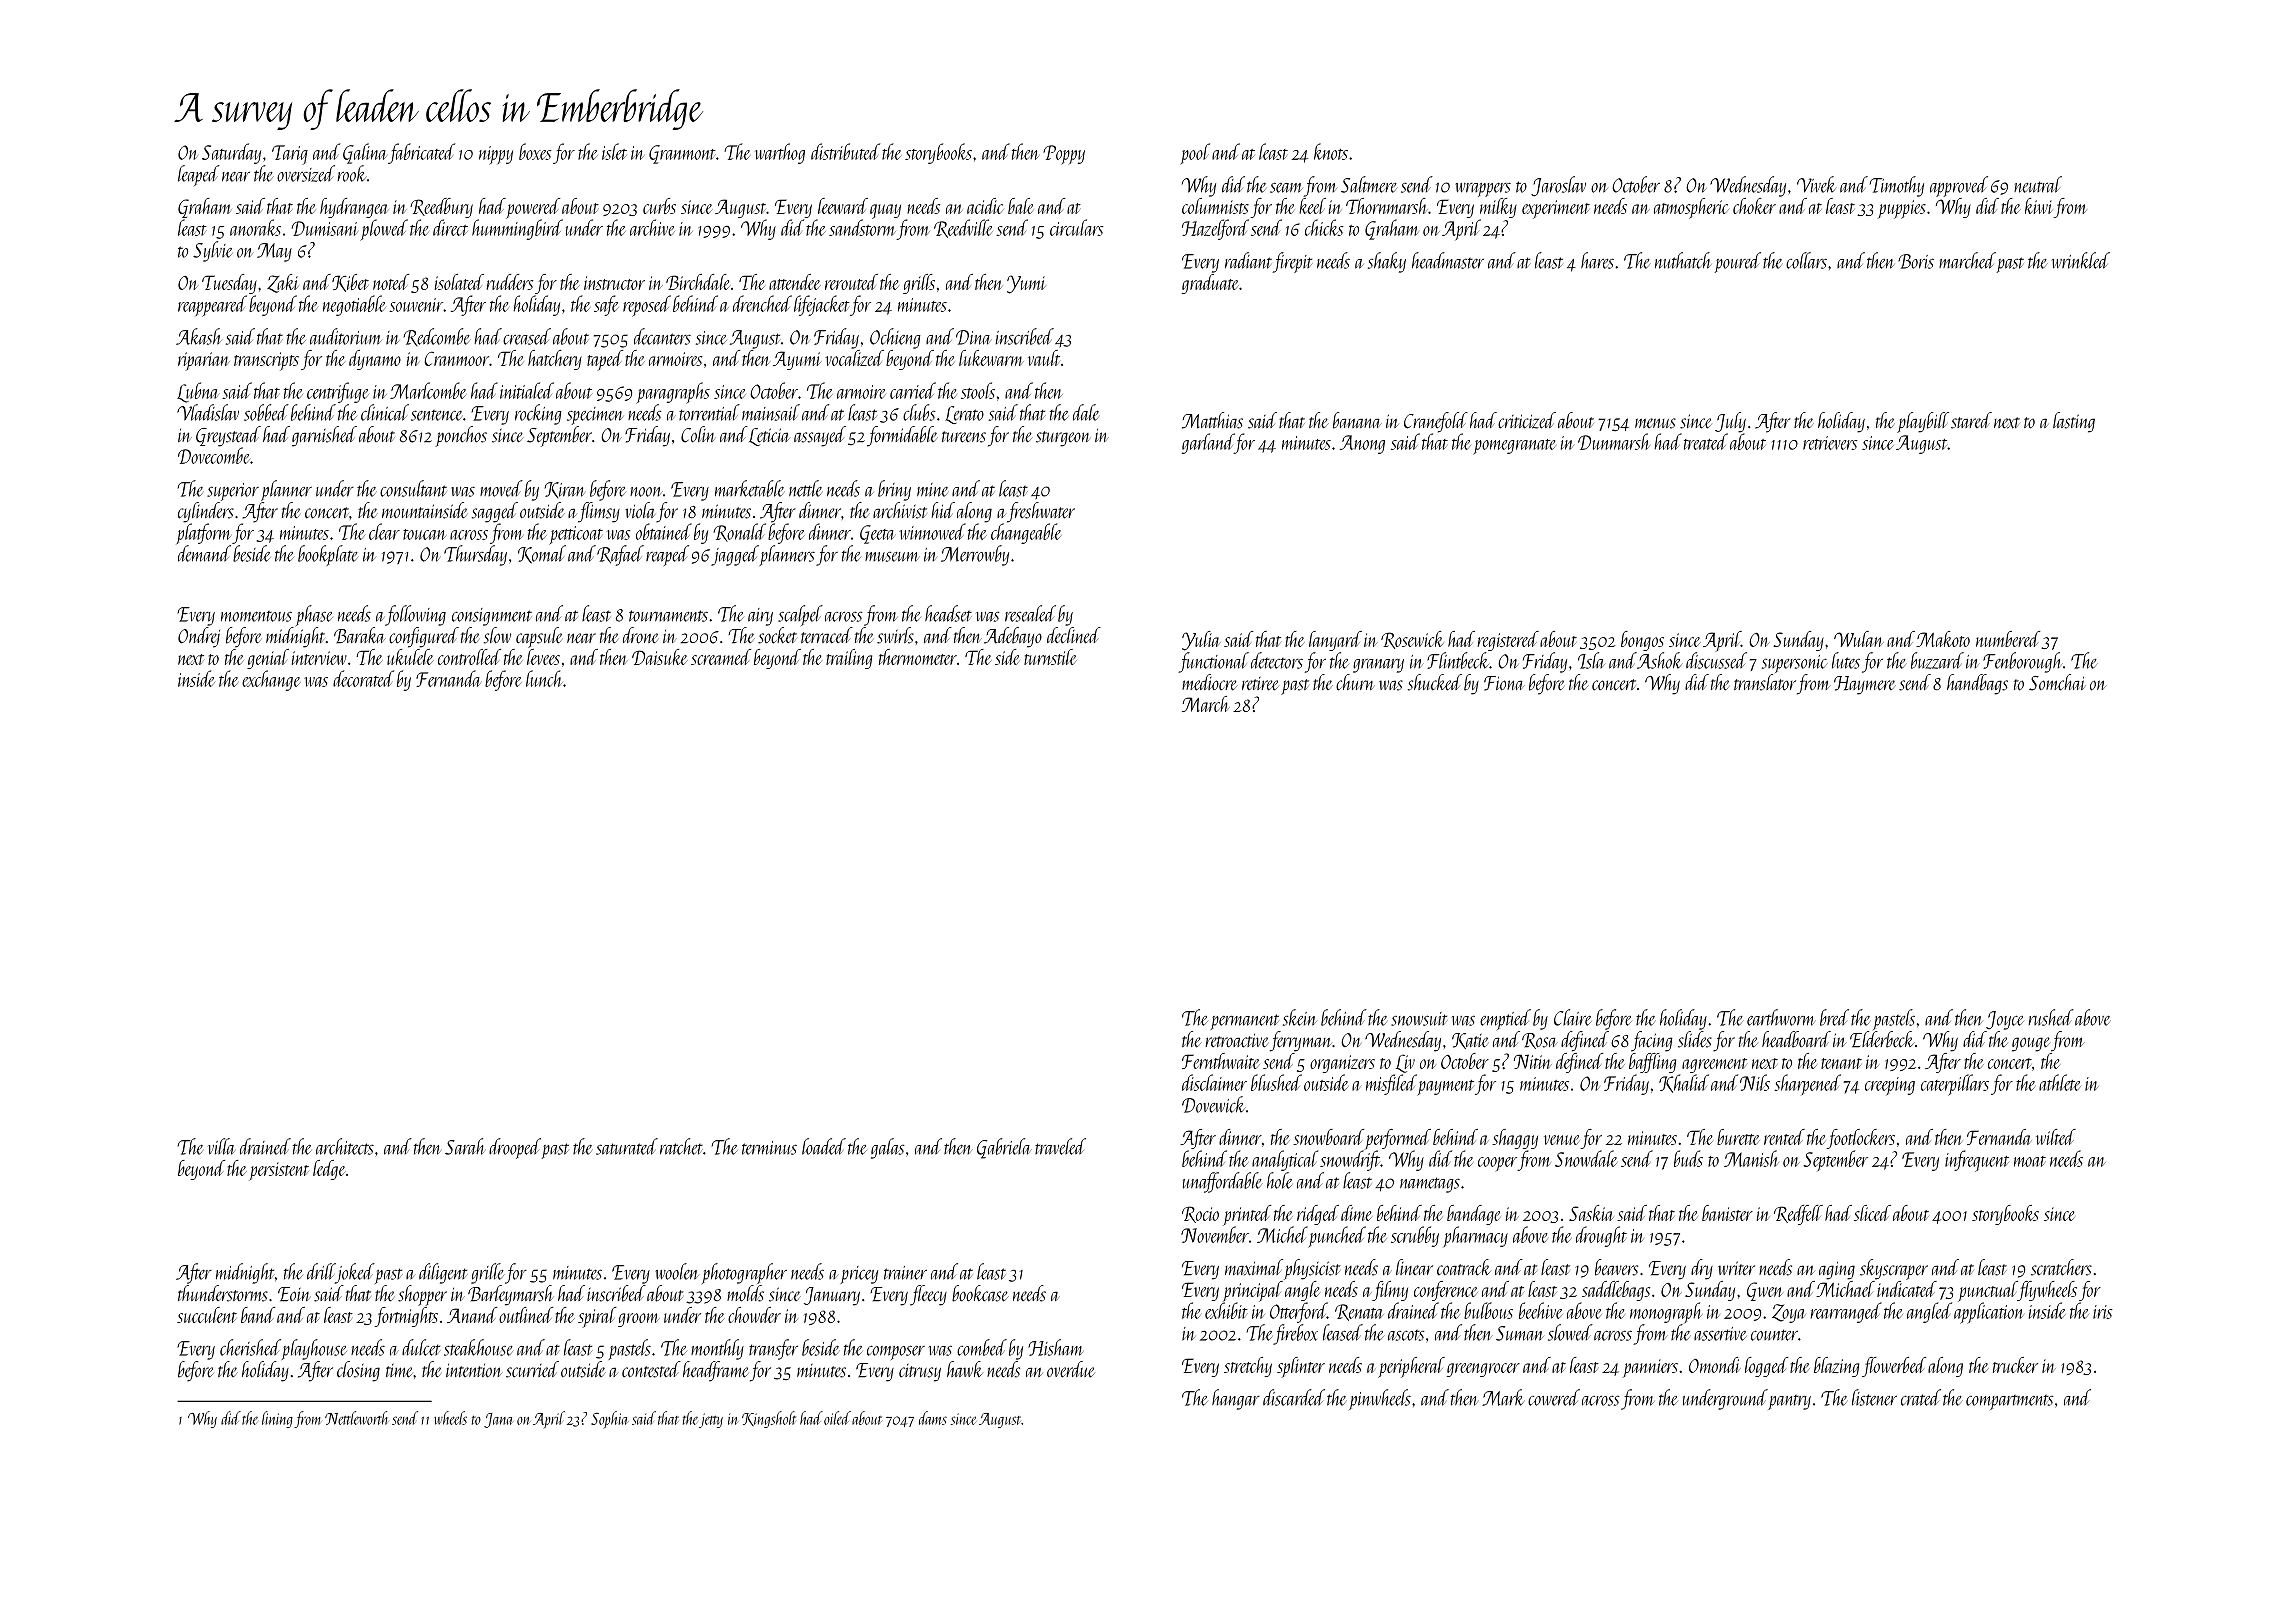 This image has height=1620, width=2292. Describe the element at coordinates (933, 1418) in the image. I see `dams` at that location.
